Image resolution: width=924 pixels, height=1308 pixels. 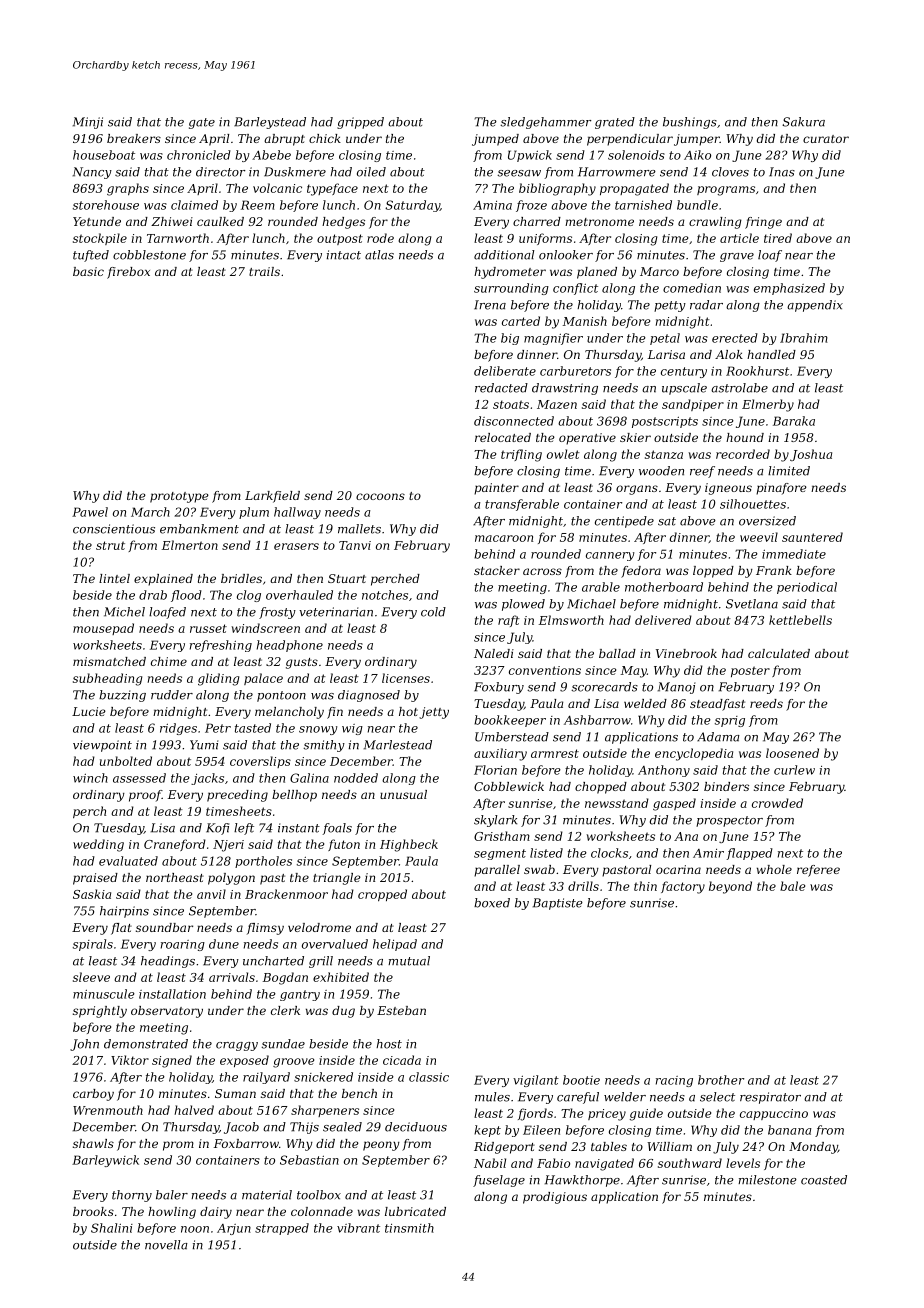 I want to click on mutual, so click(x=409, y=961).
